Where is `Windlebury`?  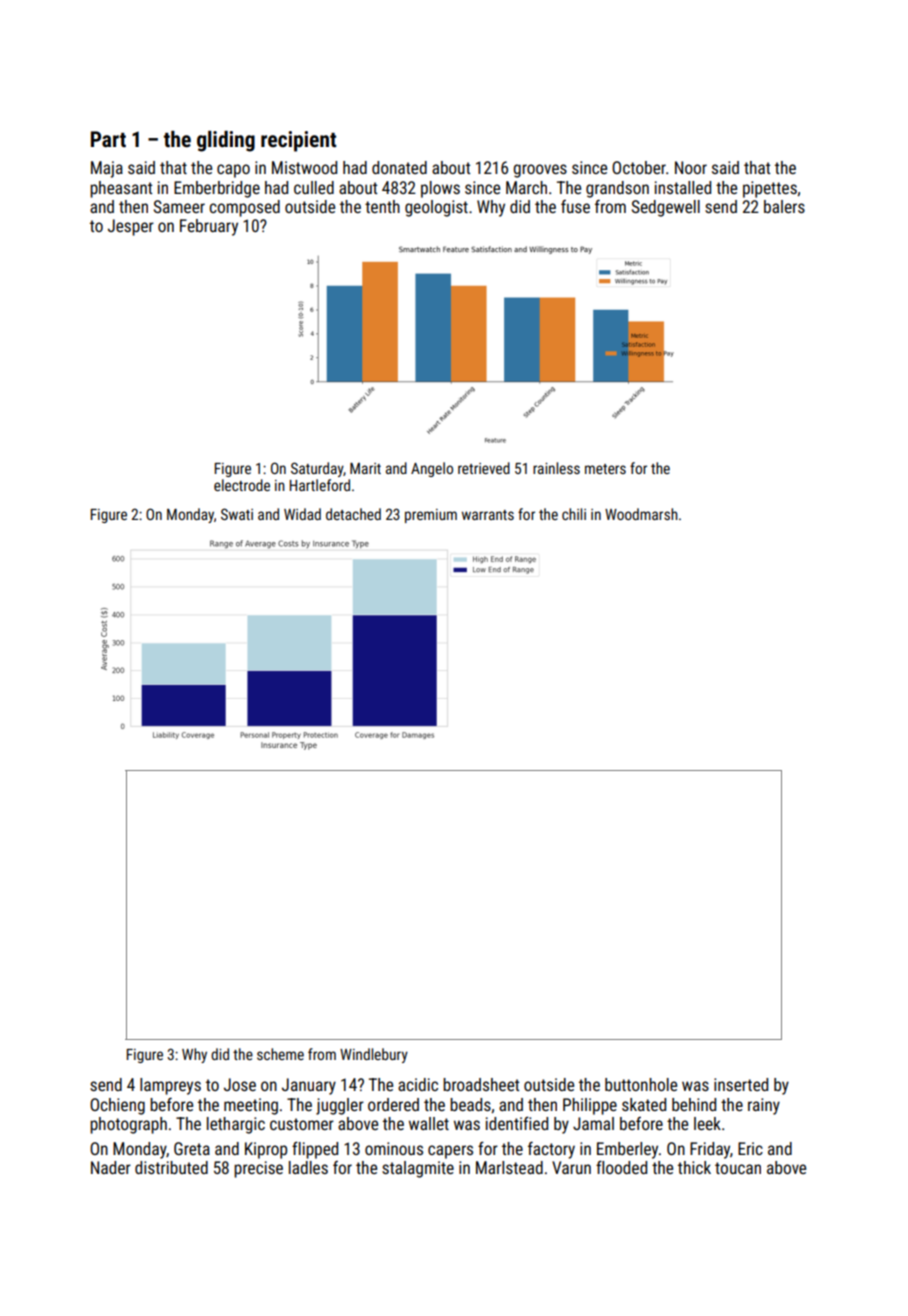
Windlebury is located at coordinates (374, 1055).
